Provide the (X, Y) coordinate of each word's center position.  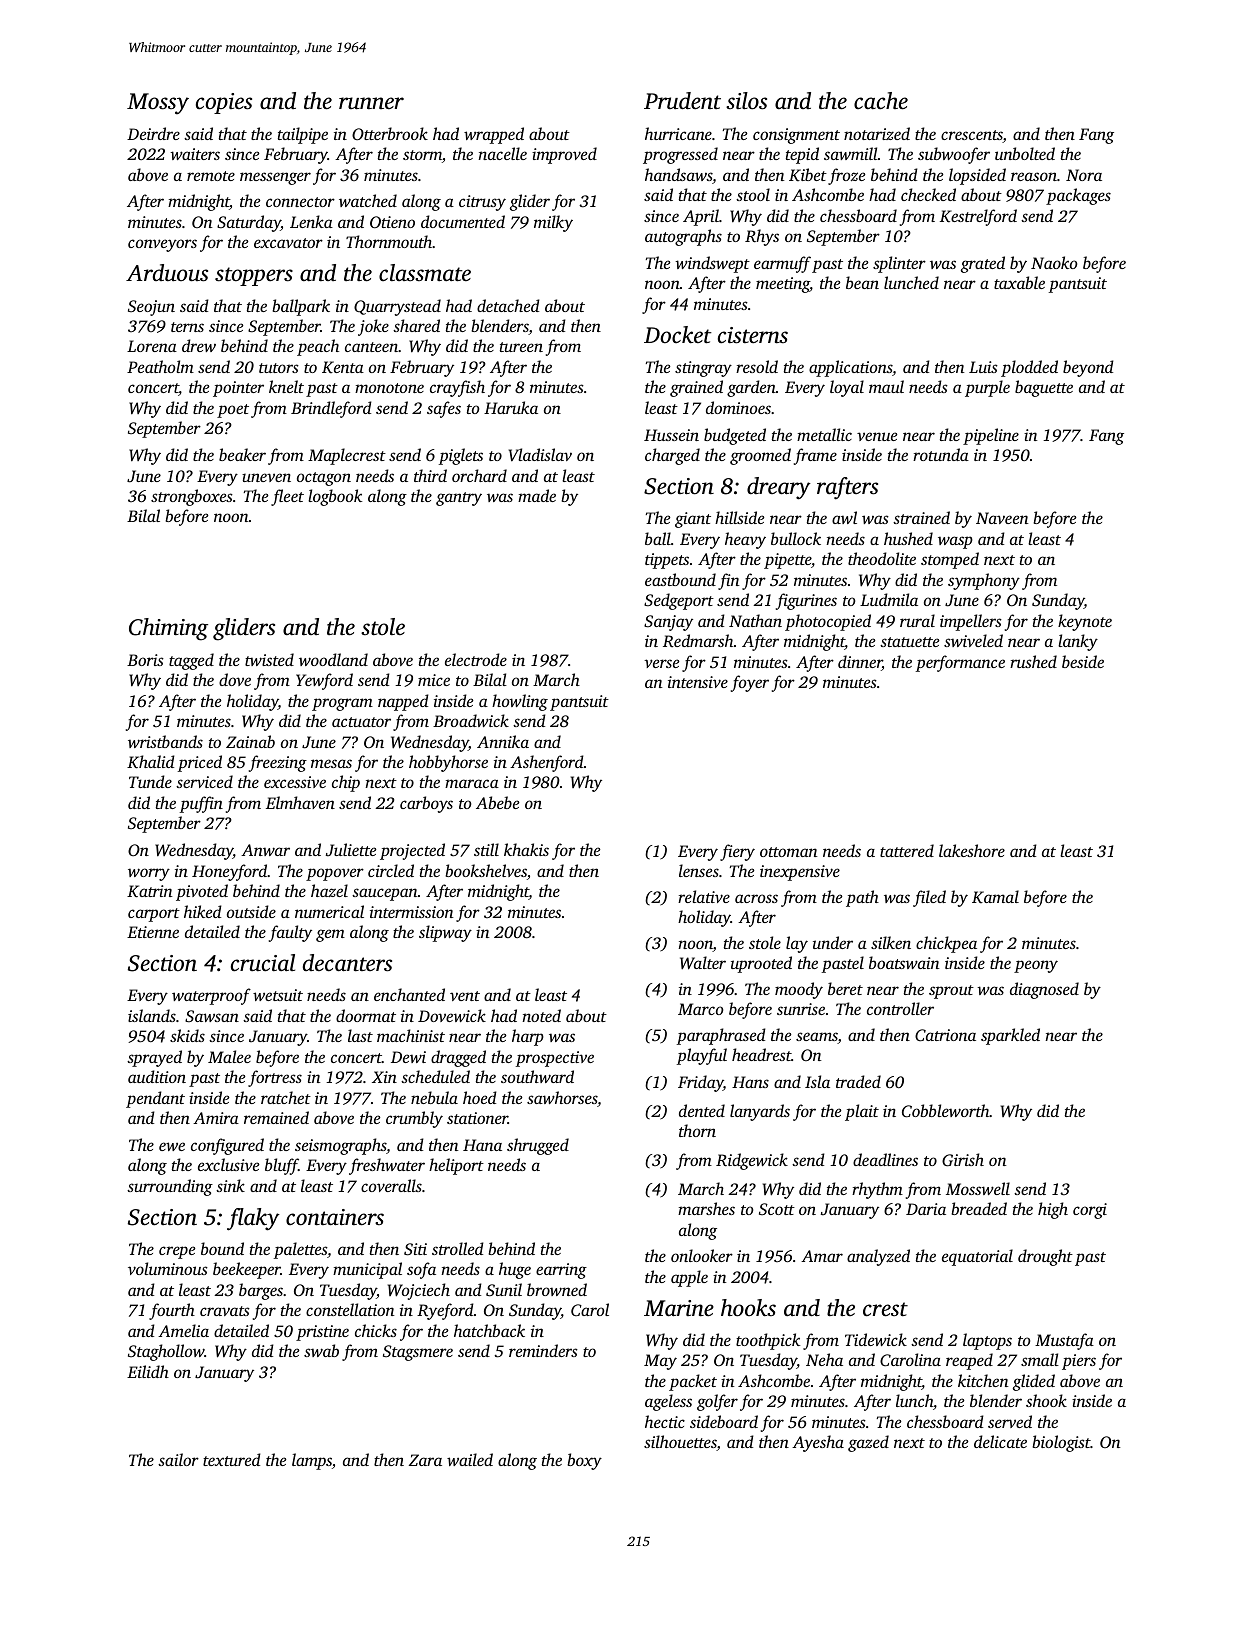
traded (858, 1081)
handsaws (678, 174)
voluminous (168, 1268)
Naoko (1054, 262)
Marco (700, 1009)
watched (368, 200)
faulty (290, 933)
